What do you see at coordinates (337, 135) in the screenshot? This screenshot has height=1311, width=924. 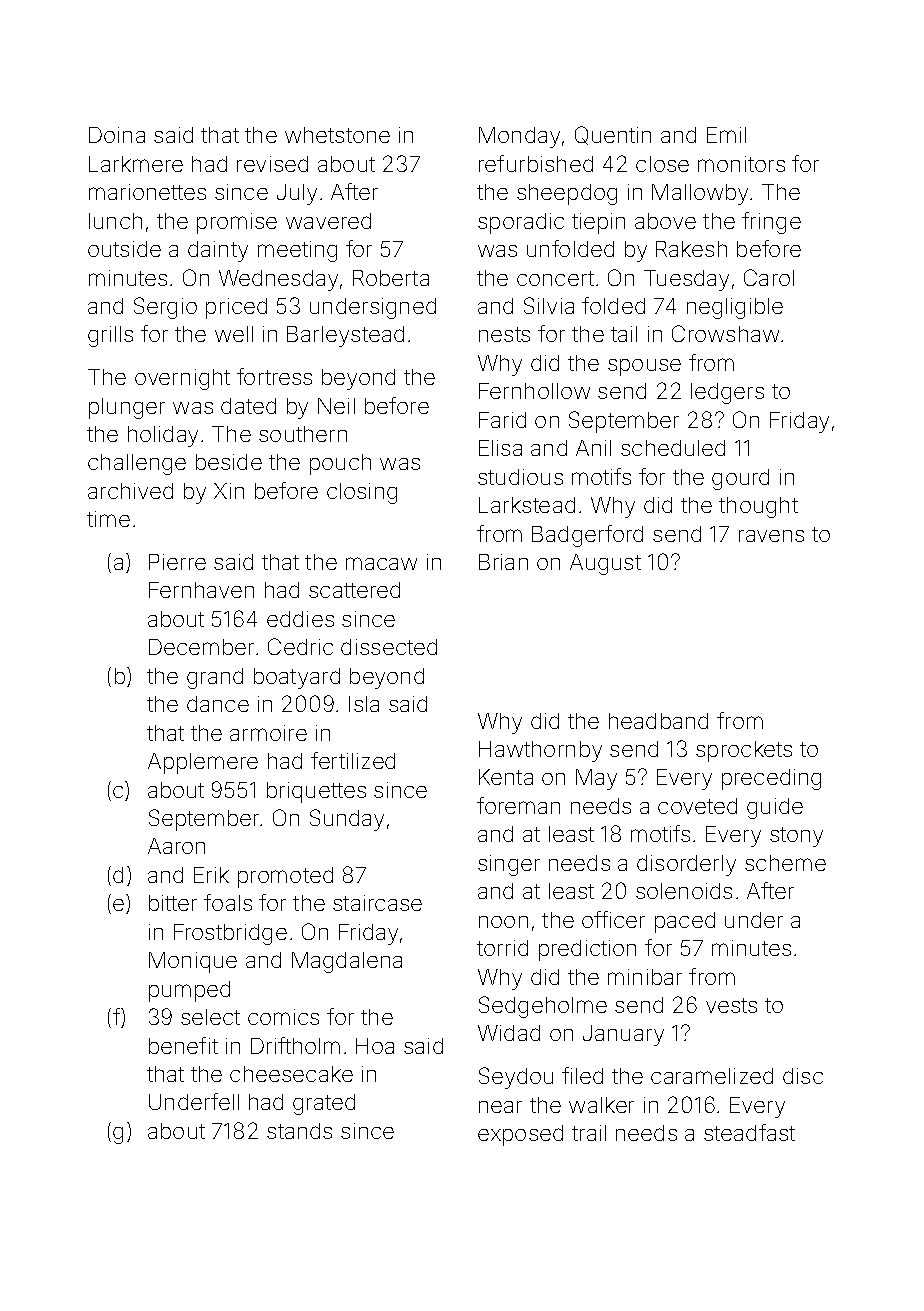 I see `whetstone` at bounding box center [337, 135].
